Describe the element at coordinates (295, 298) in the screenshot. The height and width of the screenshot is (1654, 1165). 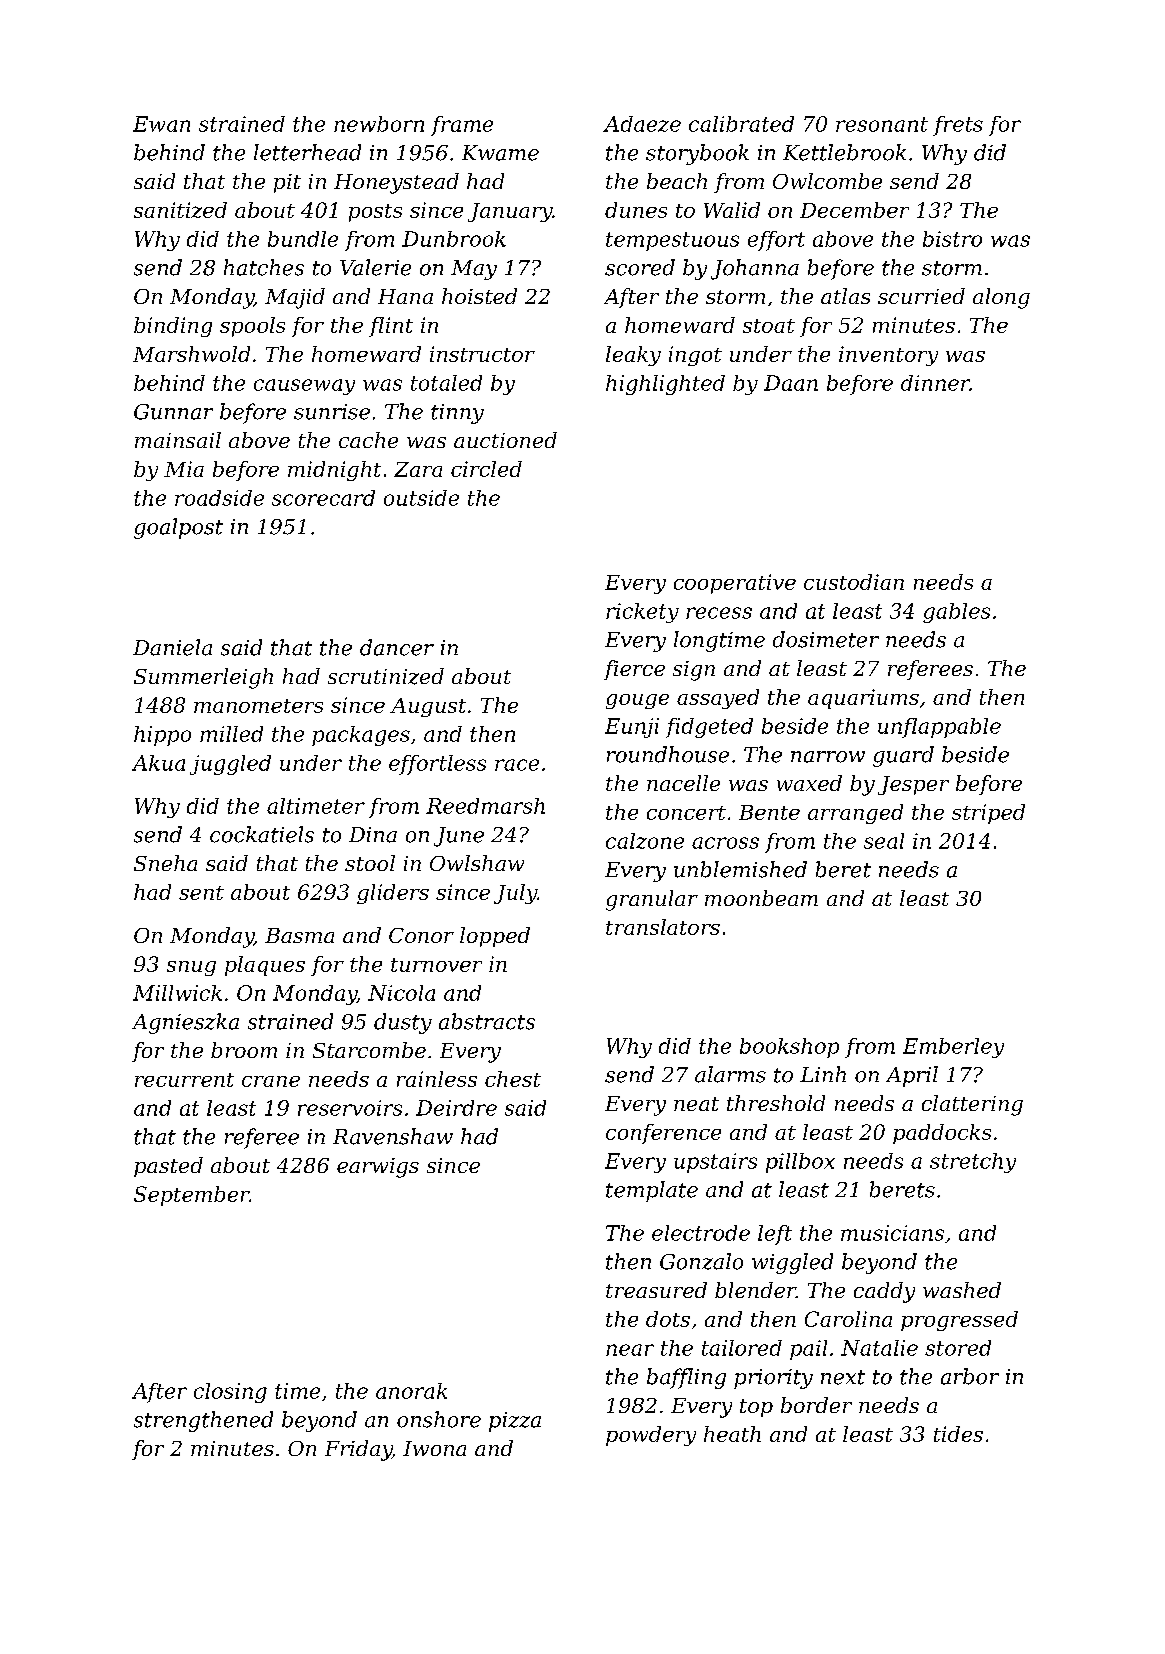
I see `Majid` at that location.
